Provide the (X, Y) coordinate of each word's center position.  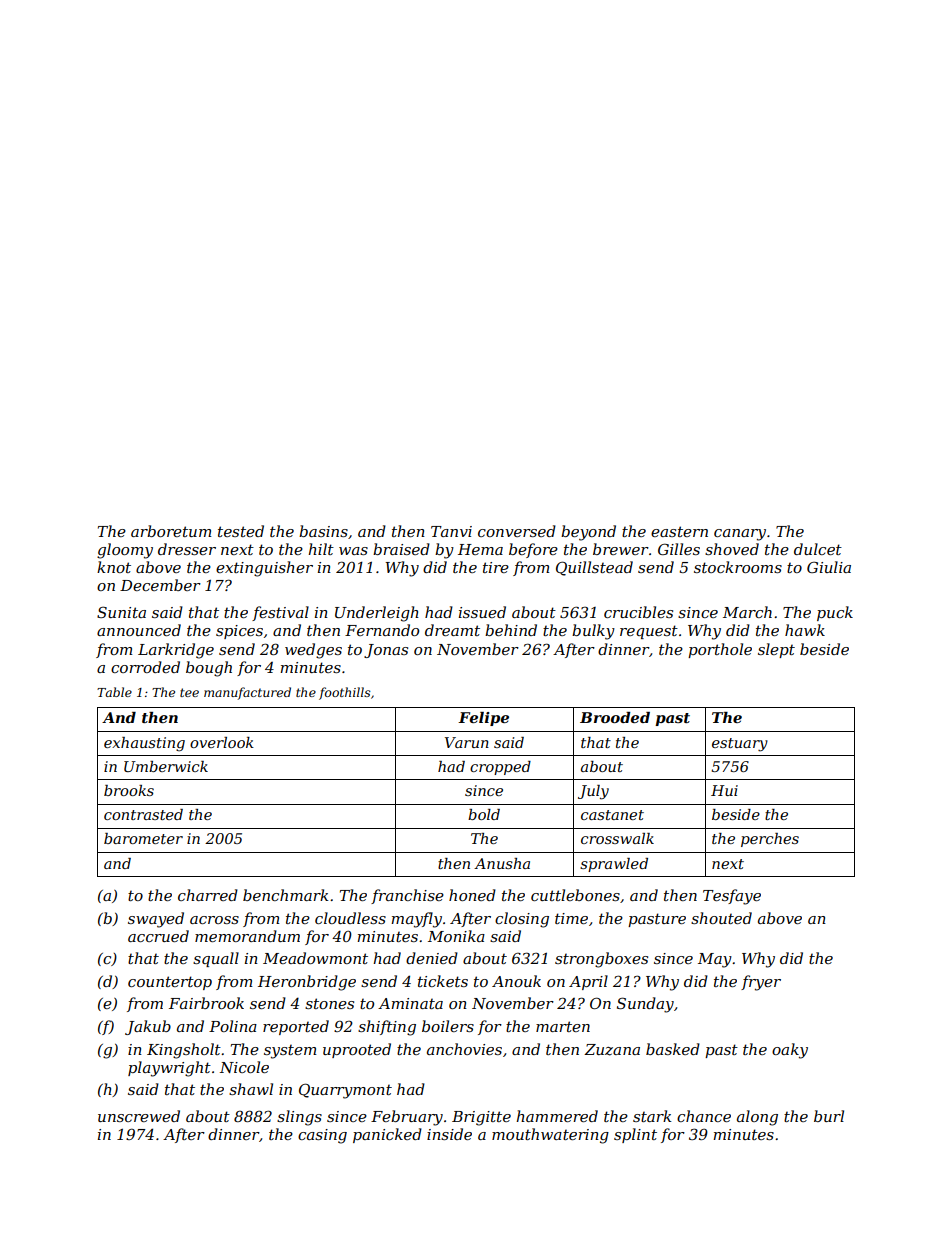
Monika (456, 936)
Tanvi (451, 531)
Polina (233, 1026)
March (747, 612)
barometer (143, 838)
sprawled (614, 865)
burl (829, 1116)
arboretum (171, 531)
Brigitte (481, 1118)
